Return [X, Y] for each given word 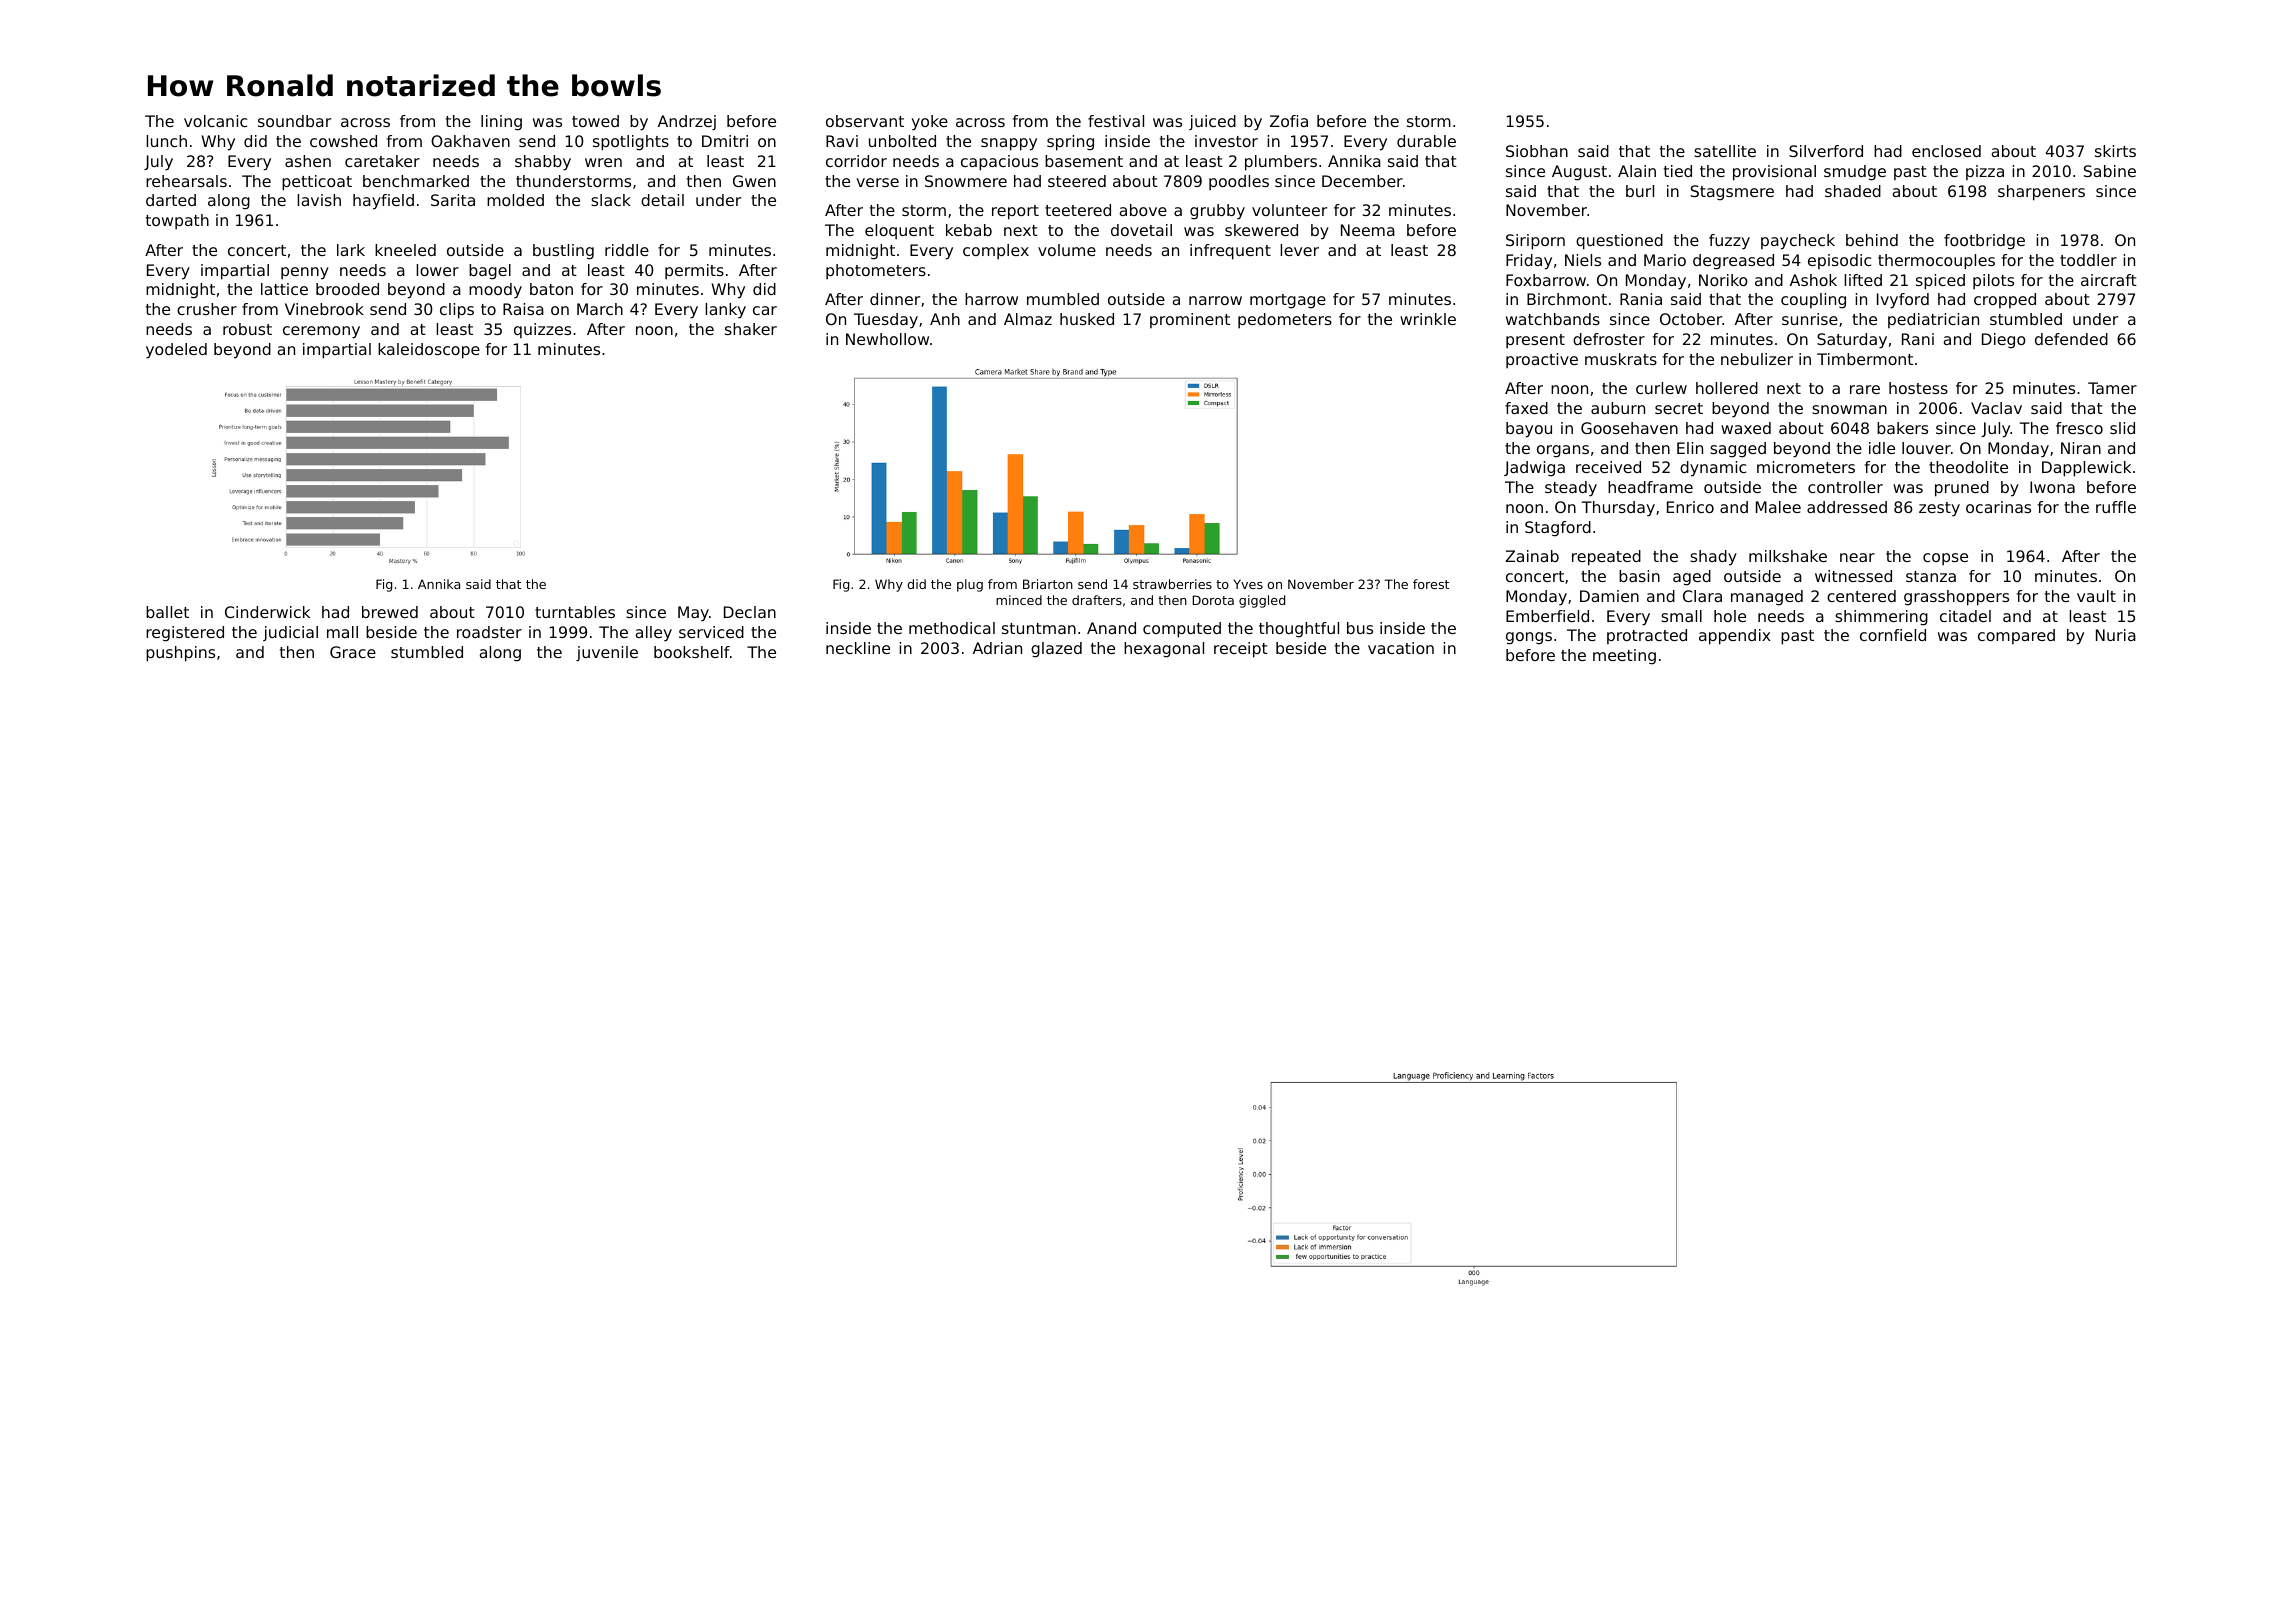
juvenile [607, 653]
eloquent [899, 232]
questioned [1619, 242]
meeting [1624, 657]
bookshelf [692, 652]
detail [662, 200]
